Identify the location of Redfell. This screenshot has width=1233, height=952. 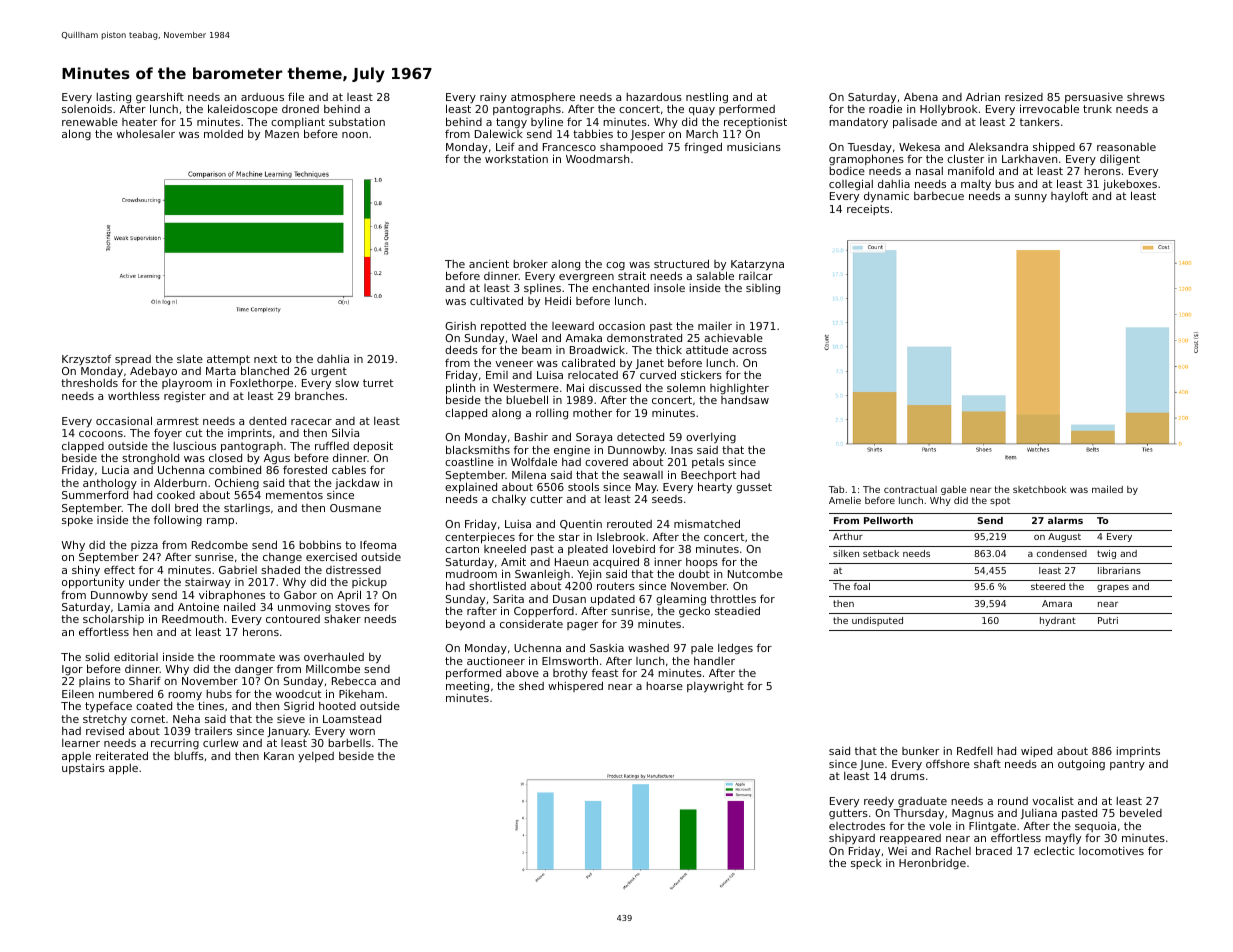
(975, 751).
